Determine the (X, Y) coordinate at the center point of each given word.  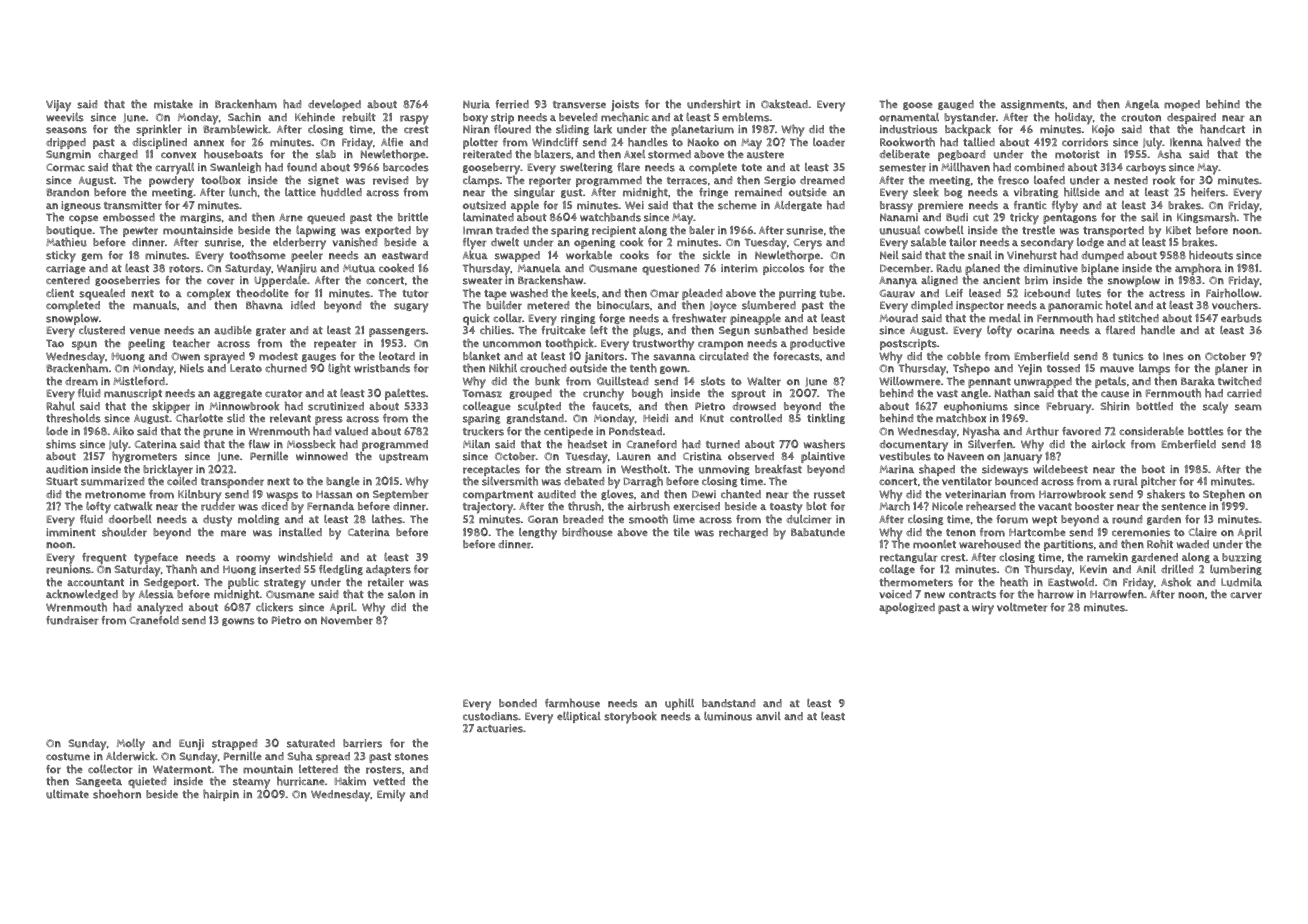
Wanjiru (297, 270)
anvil (768, 716)
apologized (907, 608)
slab (326, 154)
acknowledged (82, 594)
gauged (956, 105)
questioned (670, 269)
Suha (300, 756)
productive (817, 344)
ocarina (1036, 330)
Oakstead (784, 104)
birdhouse (587, 532)
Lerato (246, 368)
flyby (1065, 207)
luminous (728, 716)
